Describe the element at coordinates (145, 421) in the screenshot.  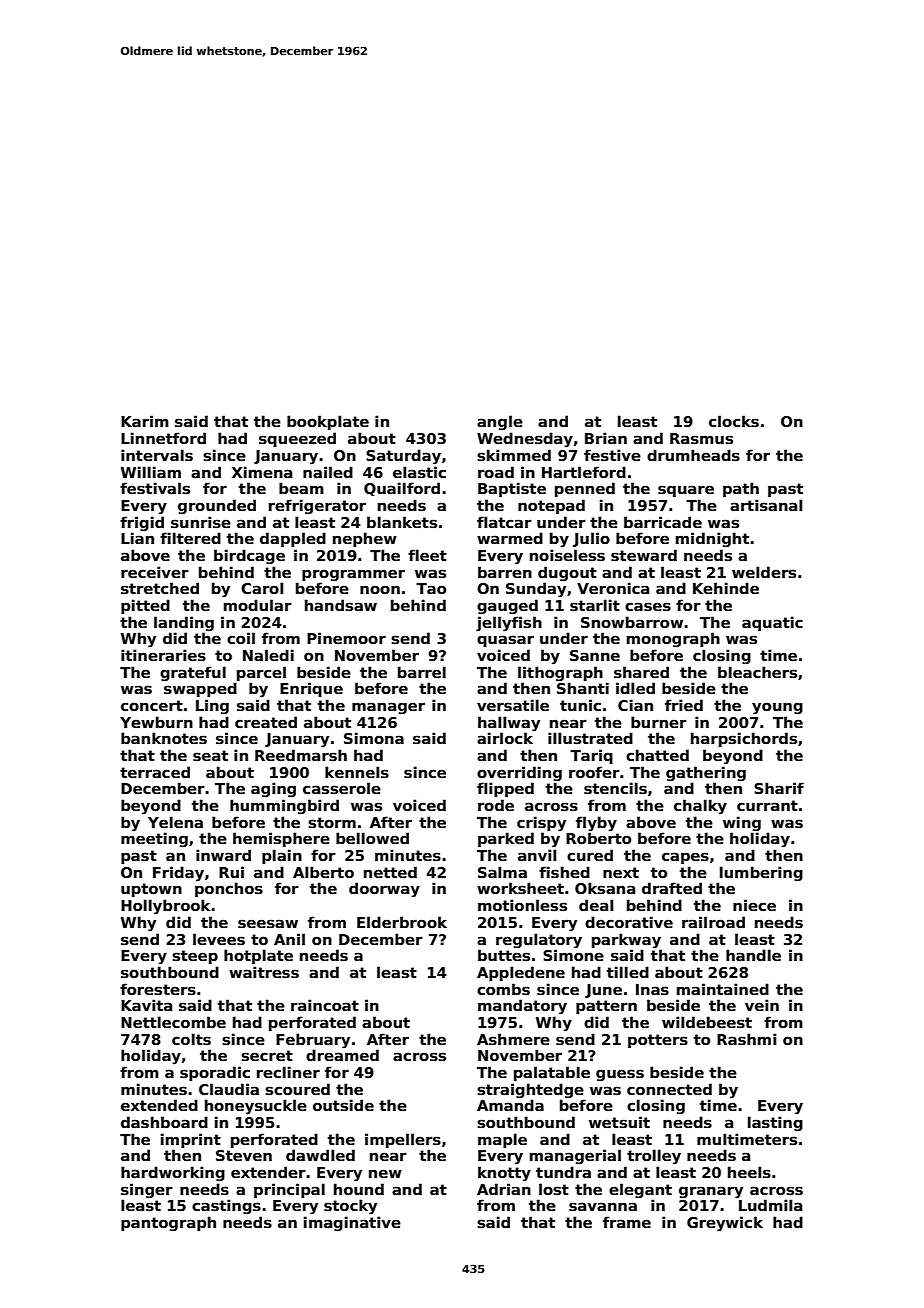
I see `Karim` at that location.
